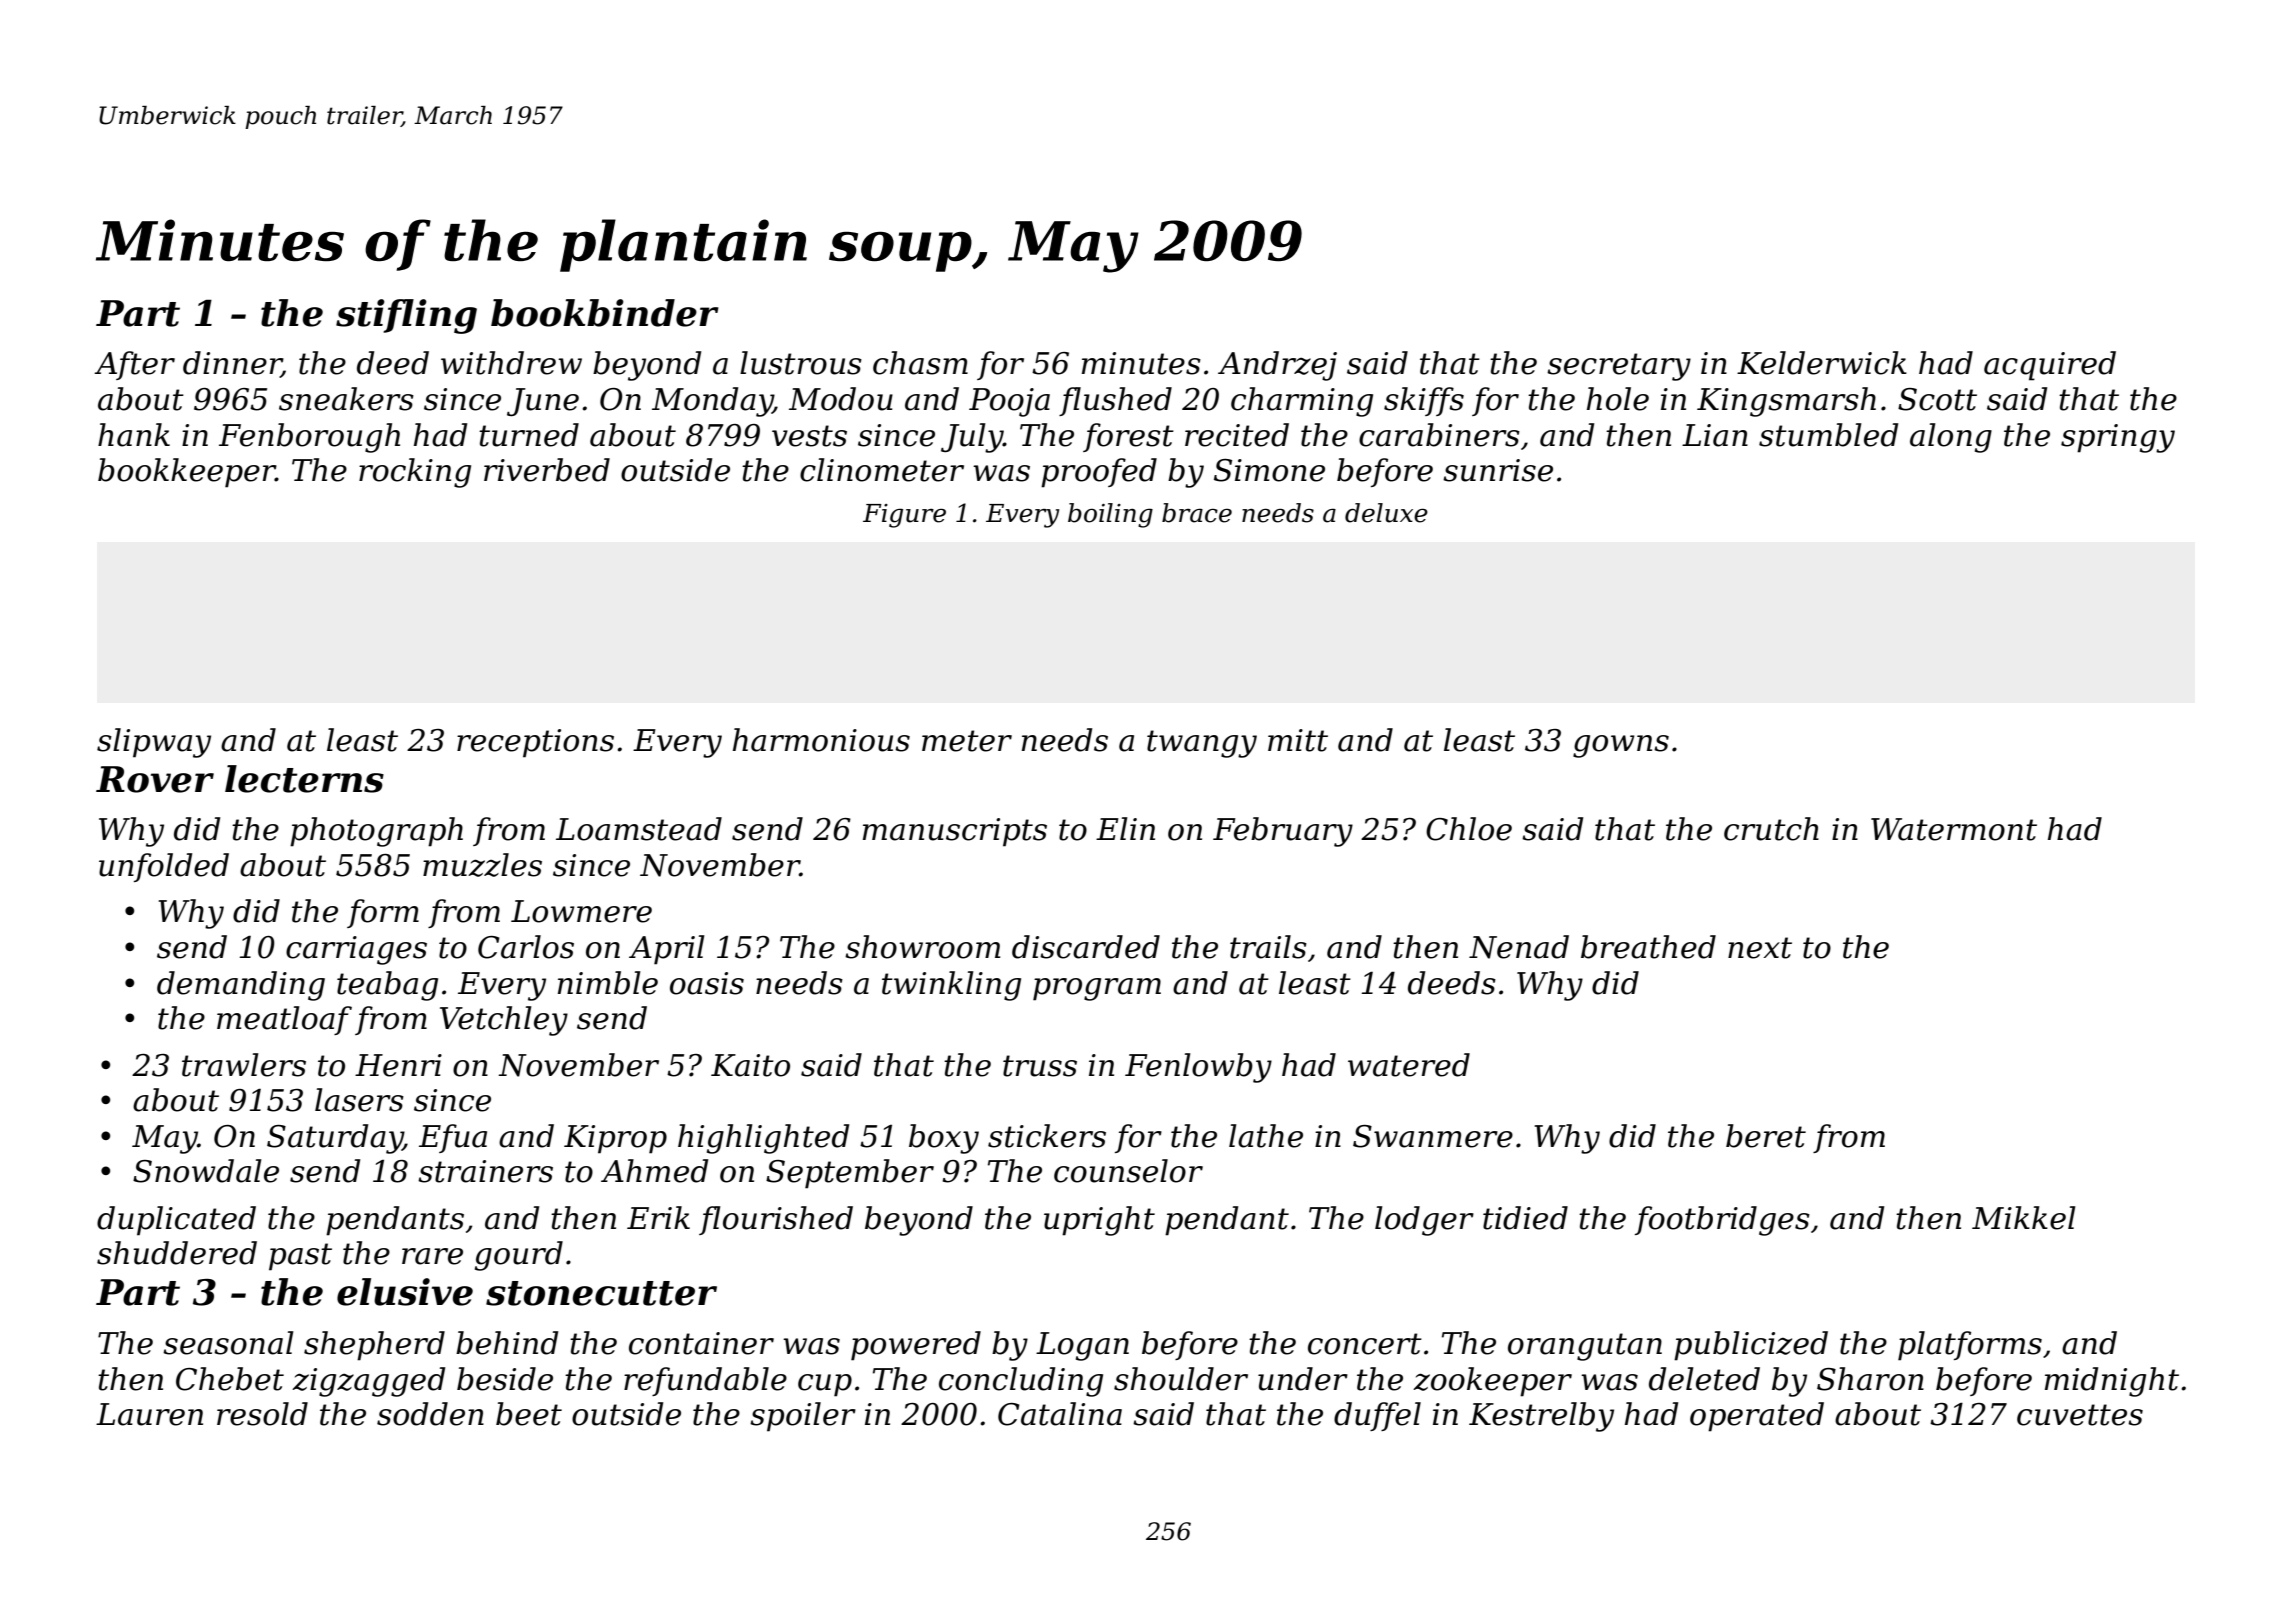  What do you see at coordinates (241, 986) in the document?
I see `demanding` at bounding box center [241, 986].
